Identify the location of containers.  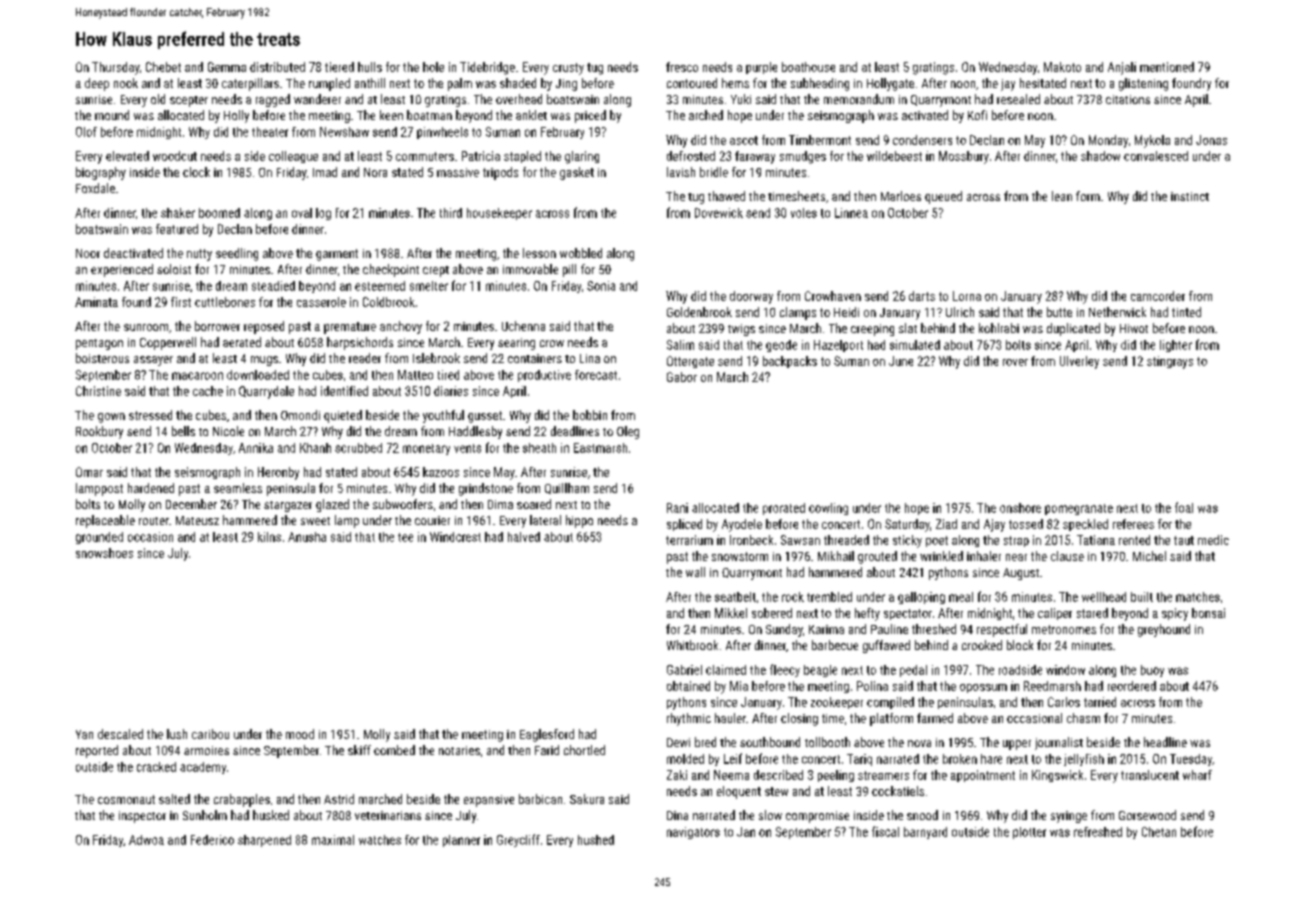
(535, 358).
